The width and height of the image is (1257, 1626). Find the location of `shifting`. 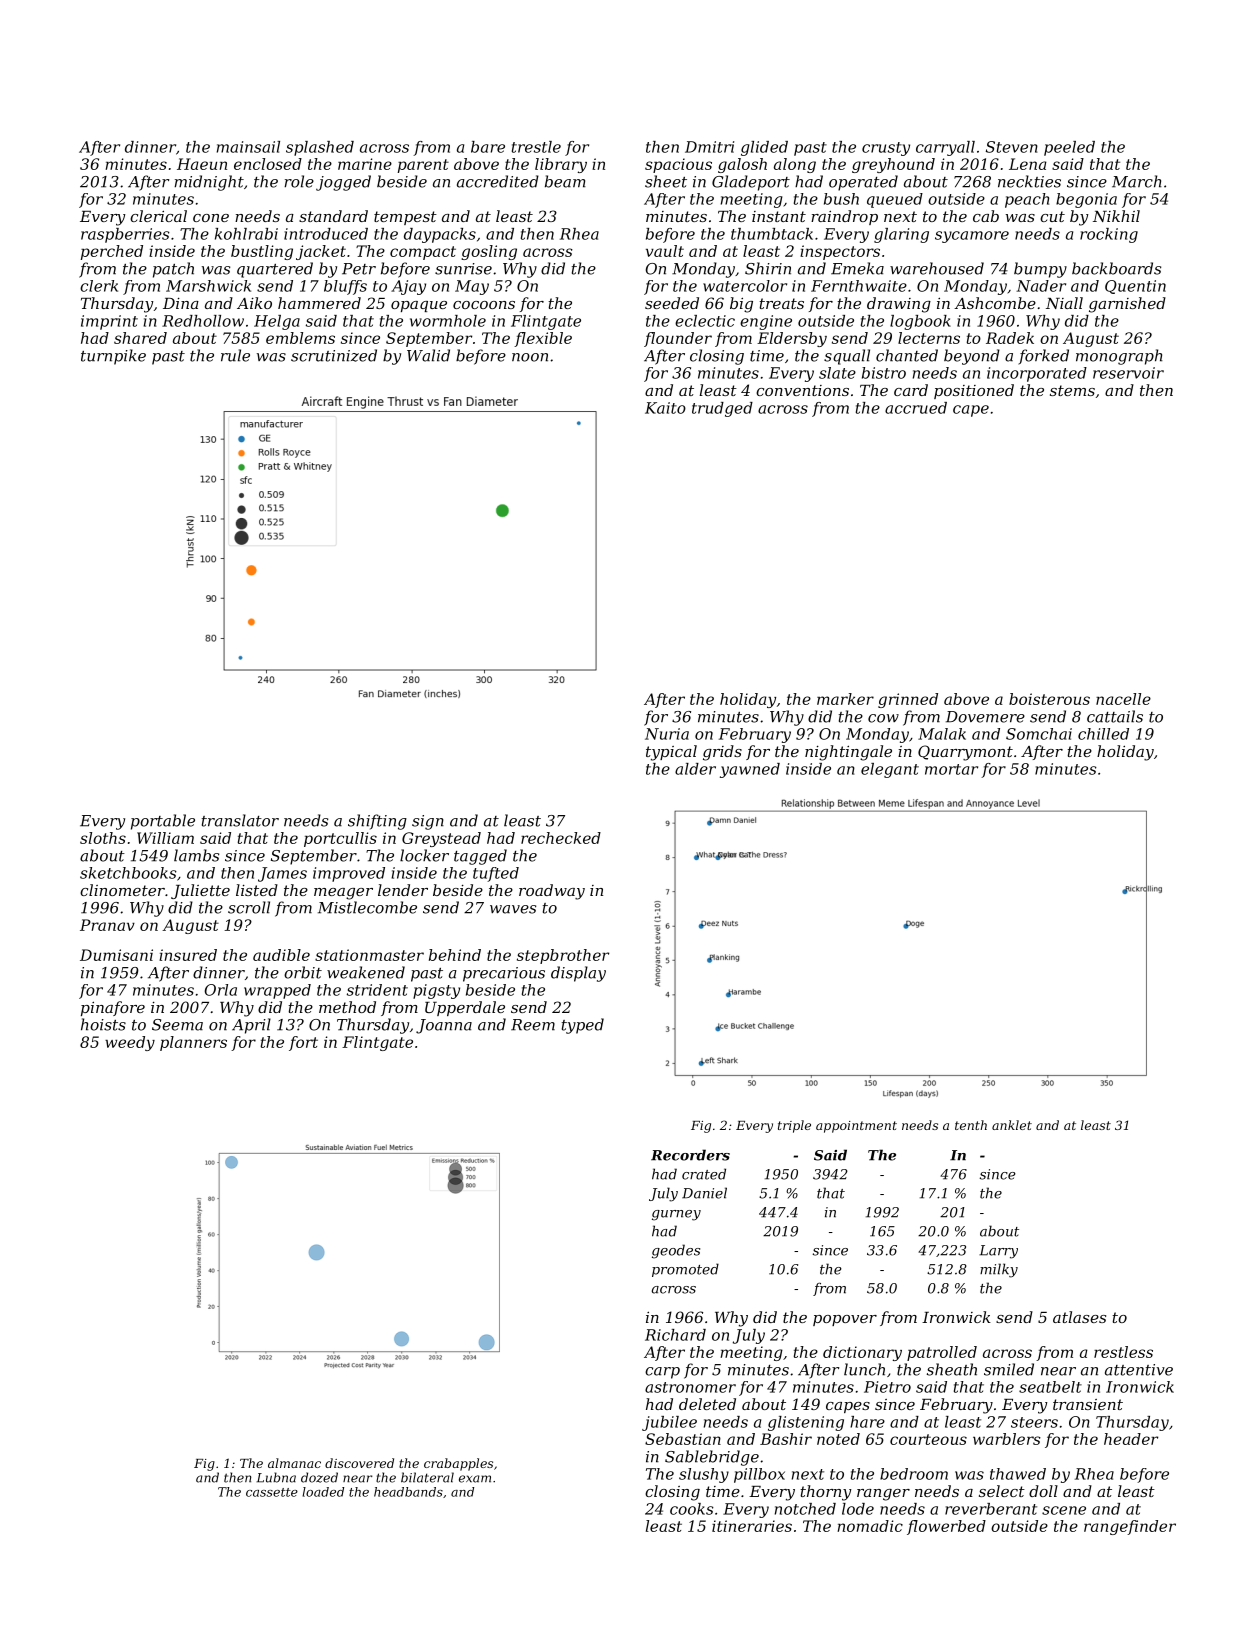

shifting is located at coordinates (377, 822).
